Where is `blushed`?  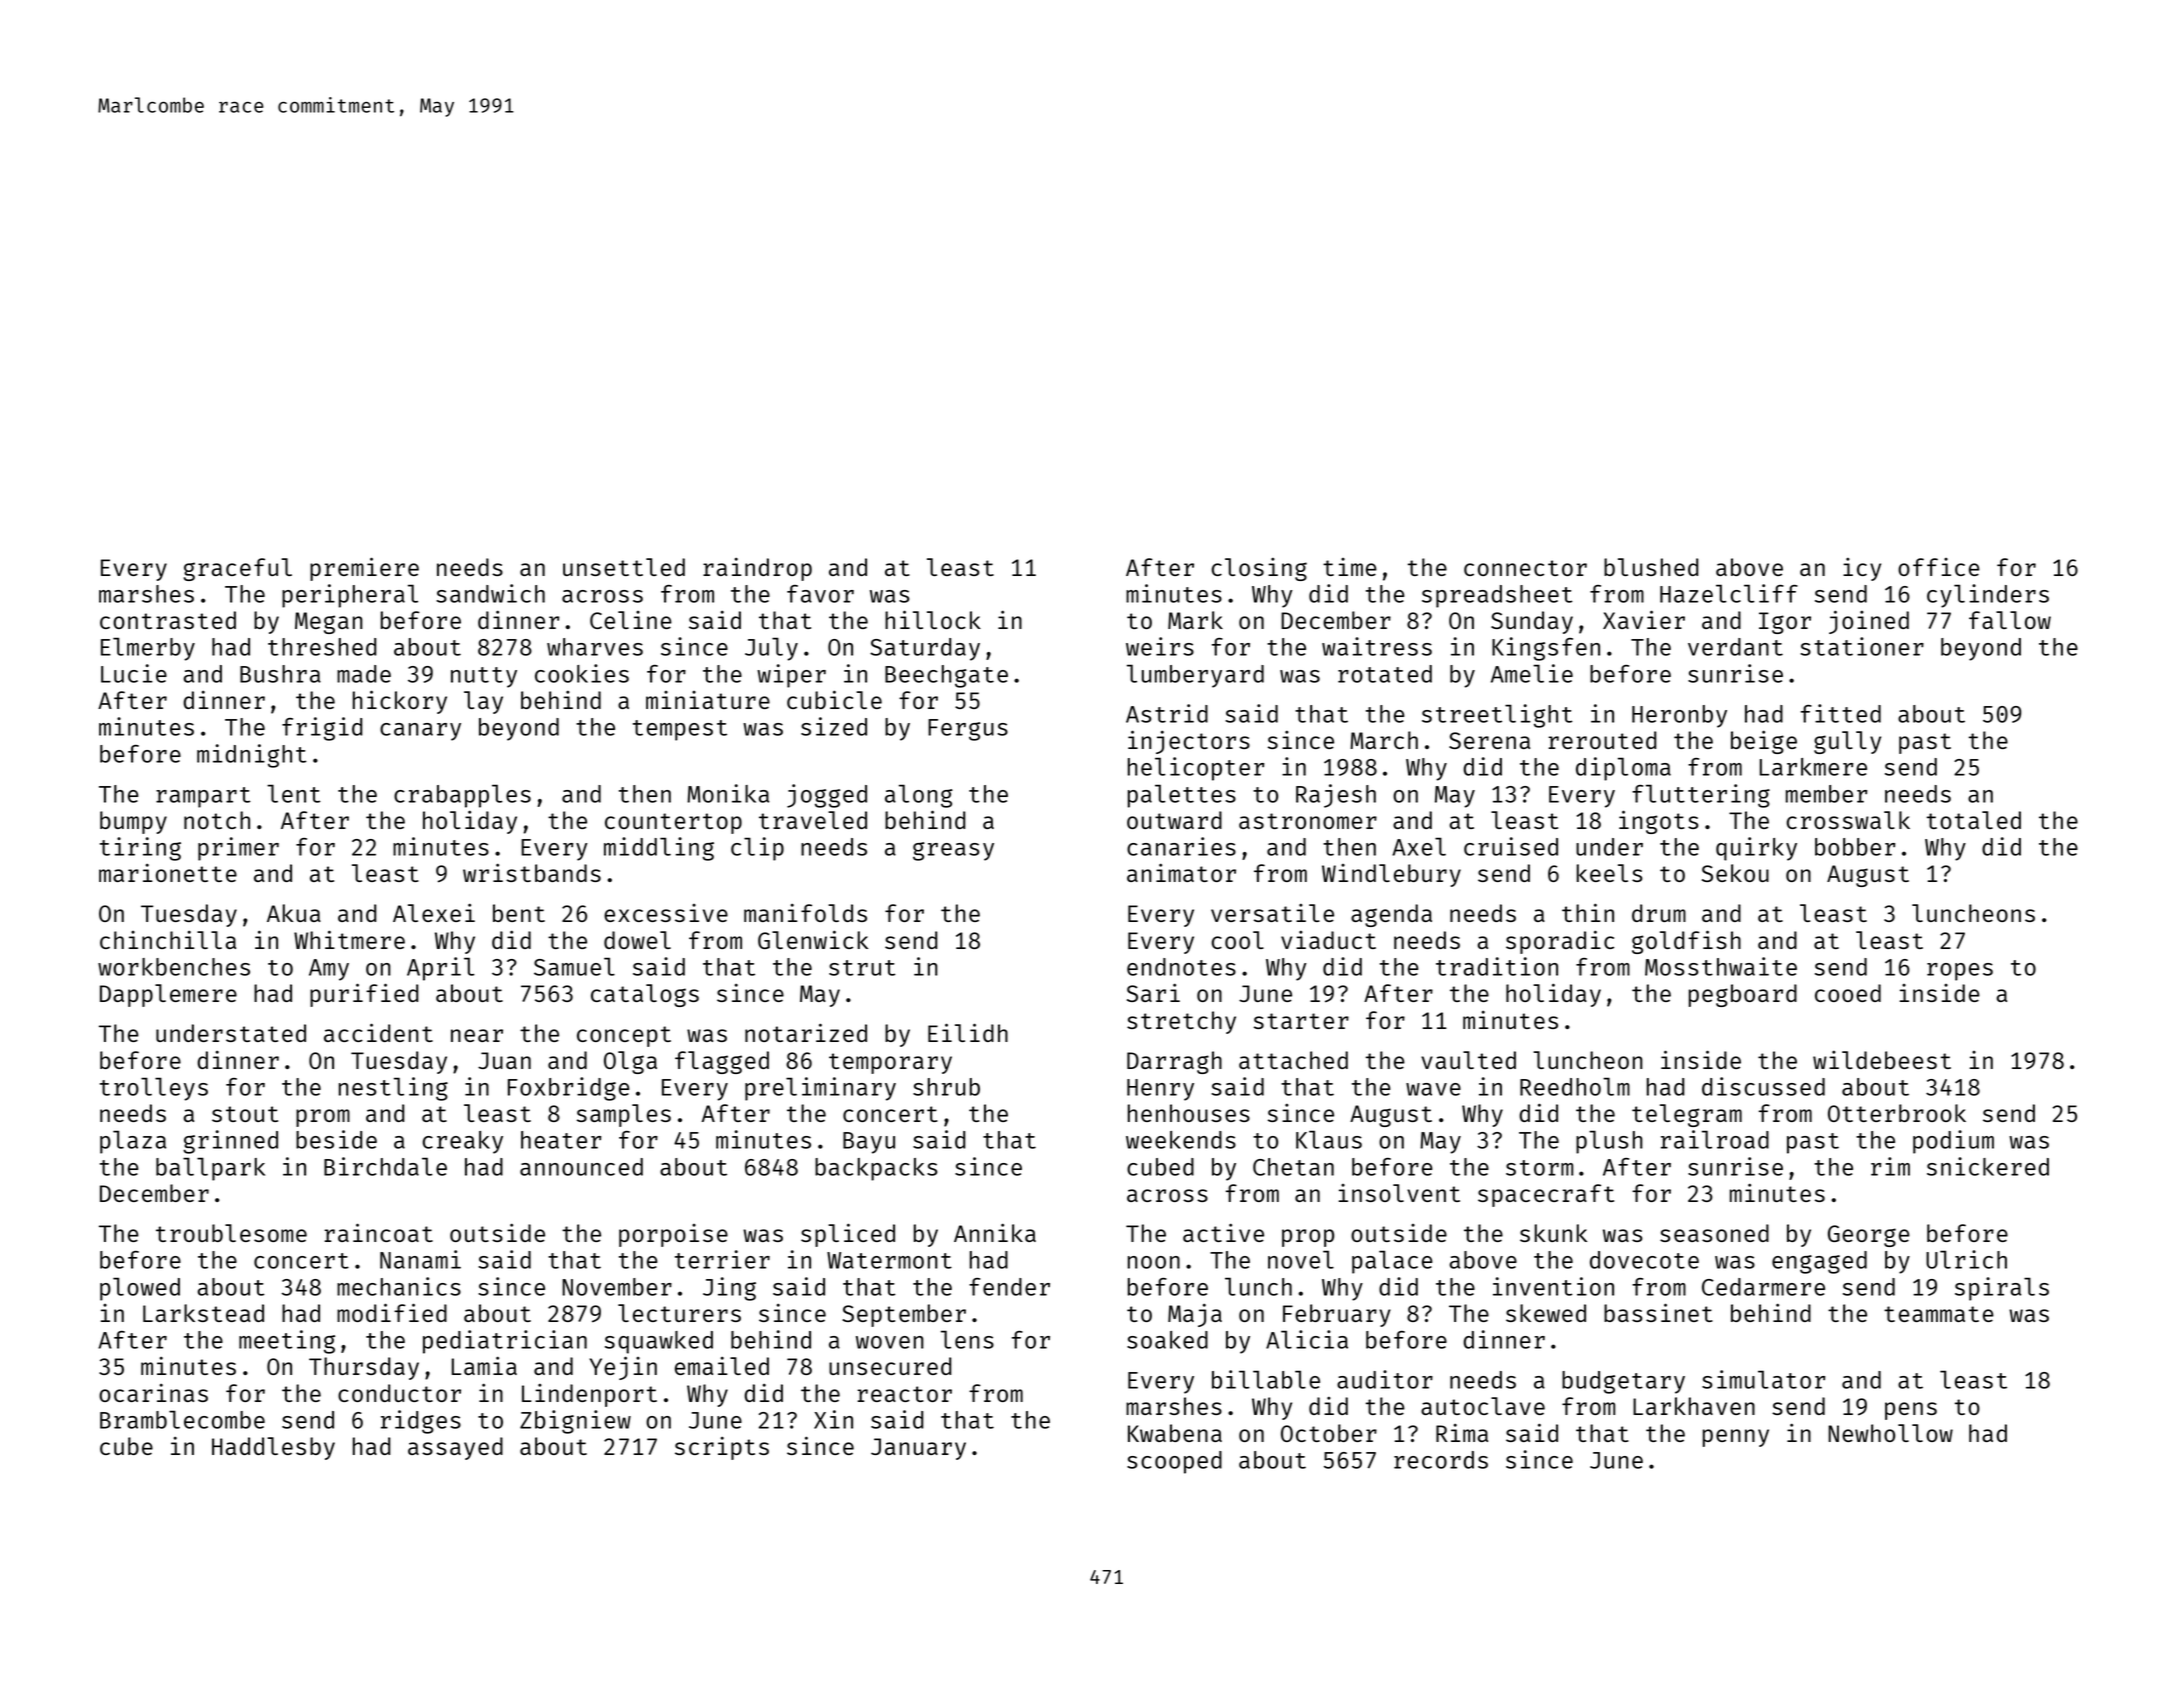
blushed is located at coordinates (1651, 567).
